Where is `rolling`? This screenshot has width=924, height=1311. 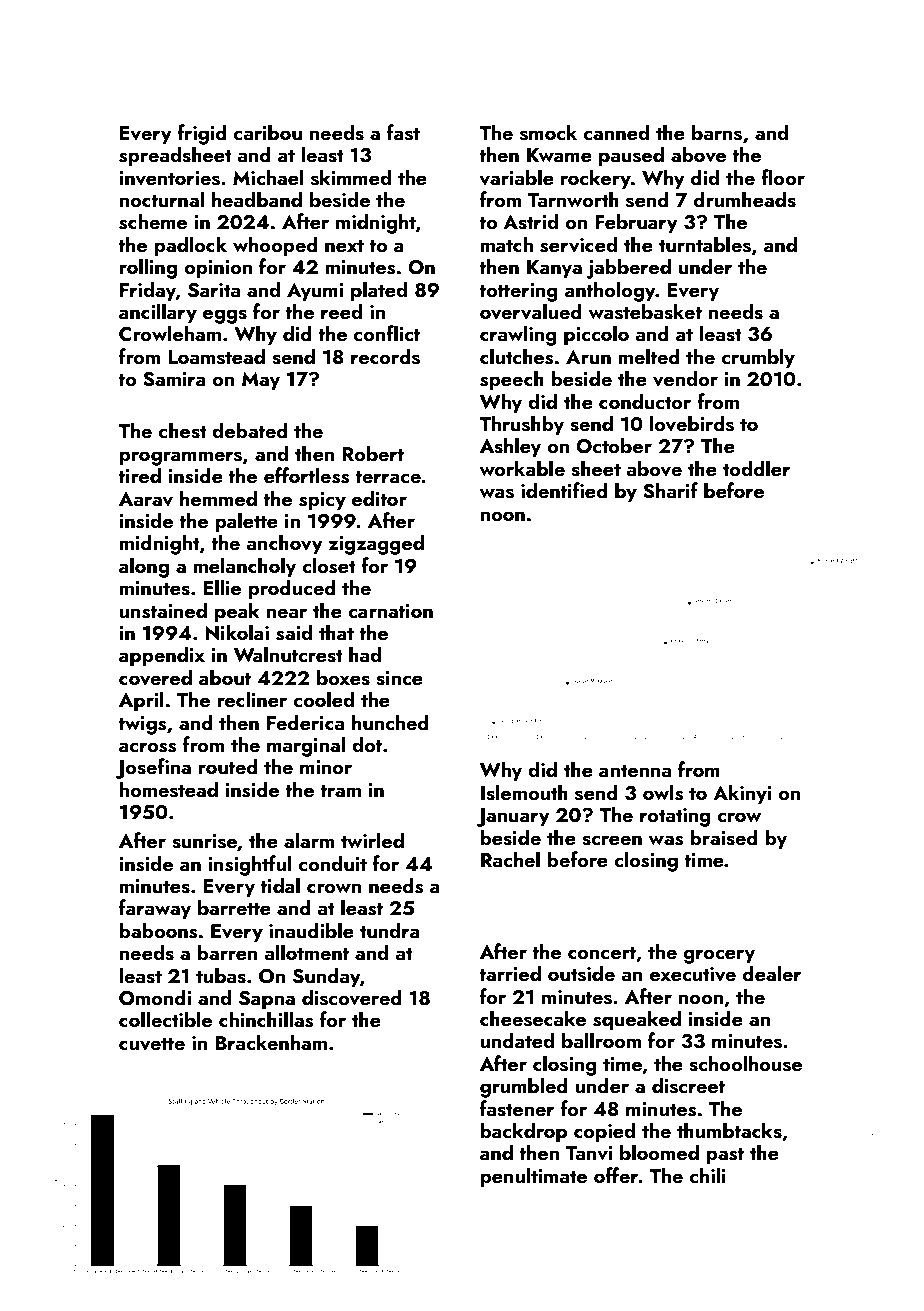
rolling is located at coordinates (148, 268).
